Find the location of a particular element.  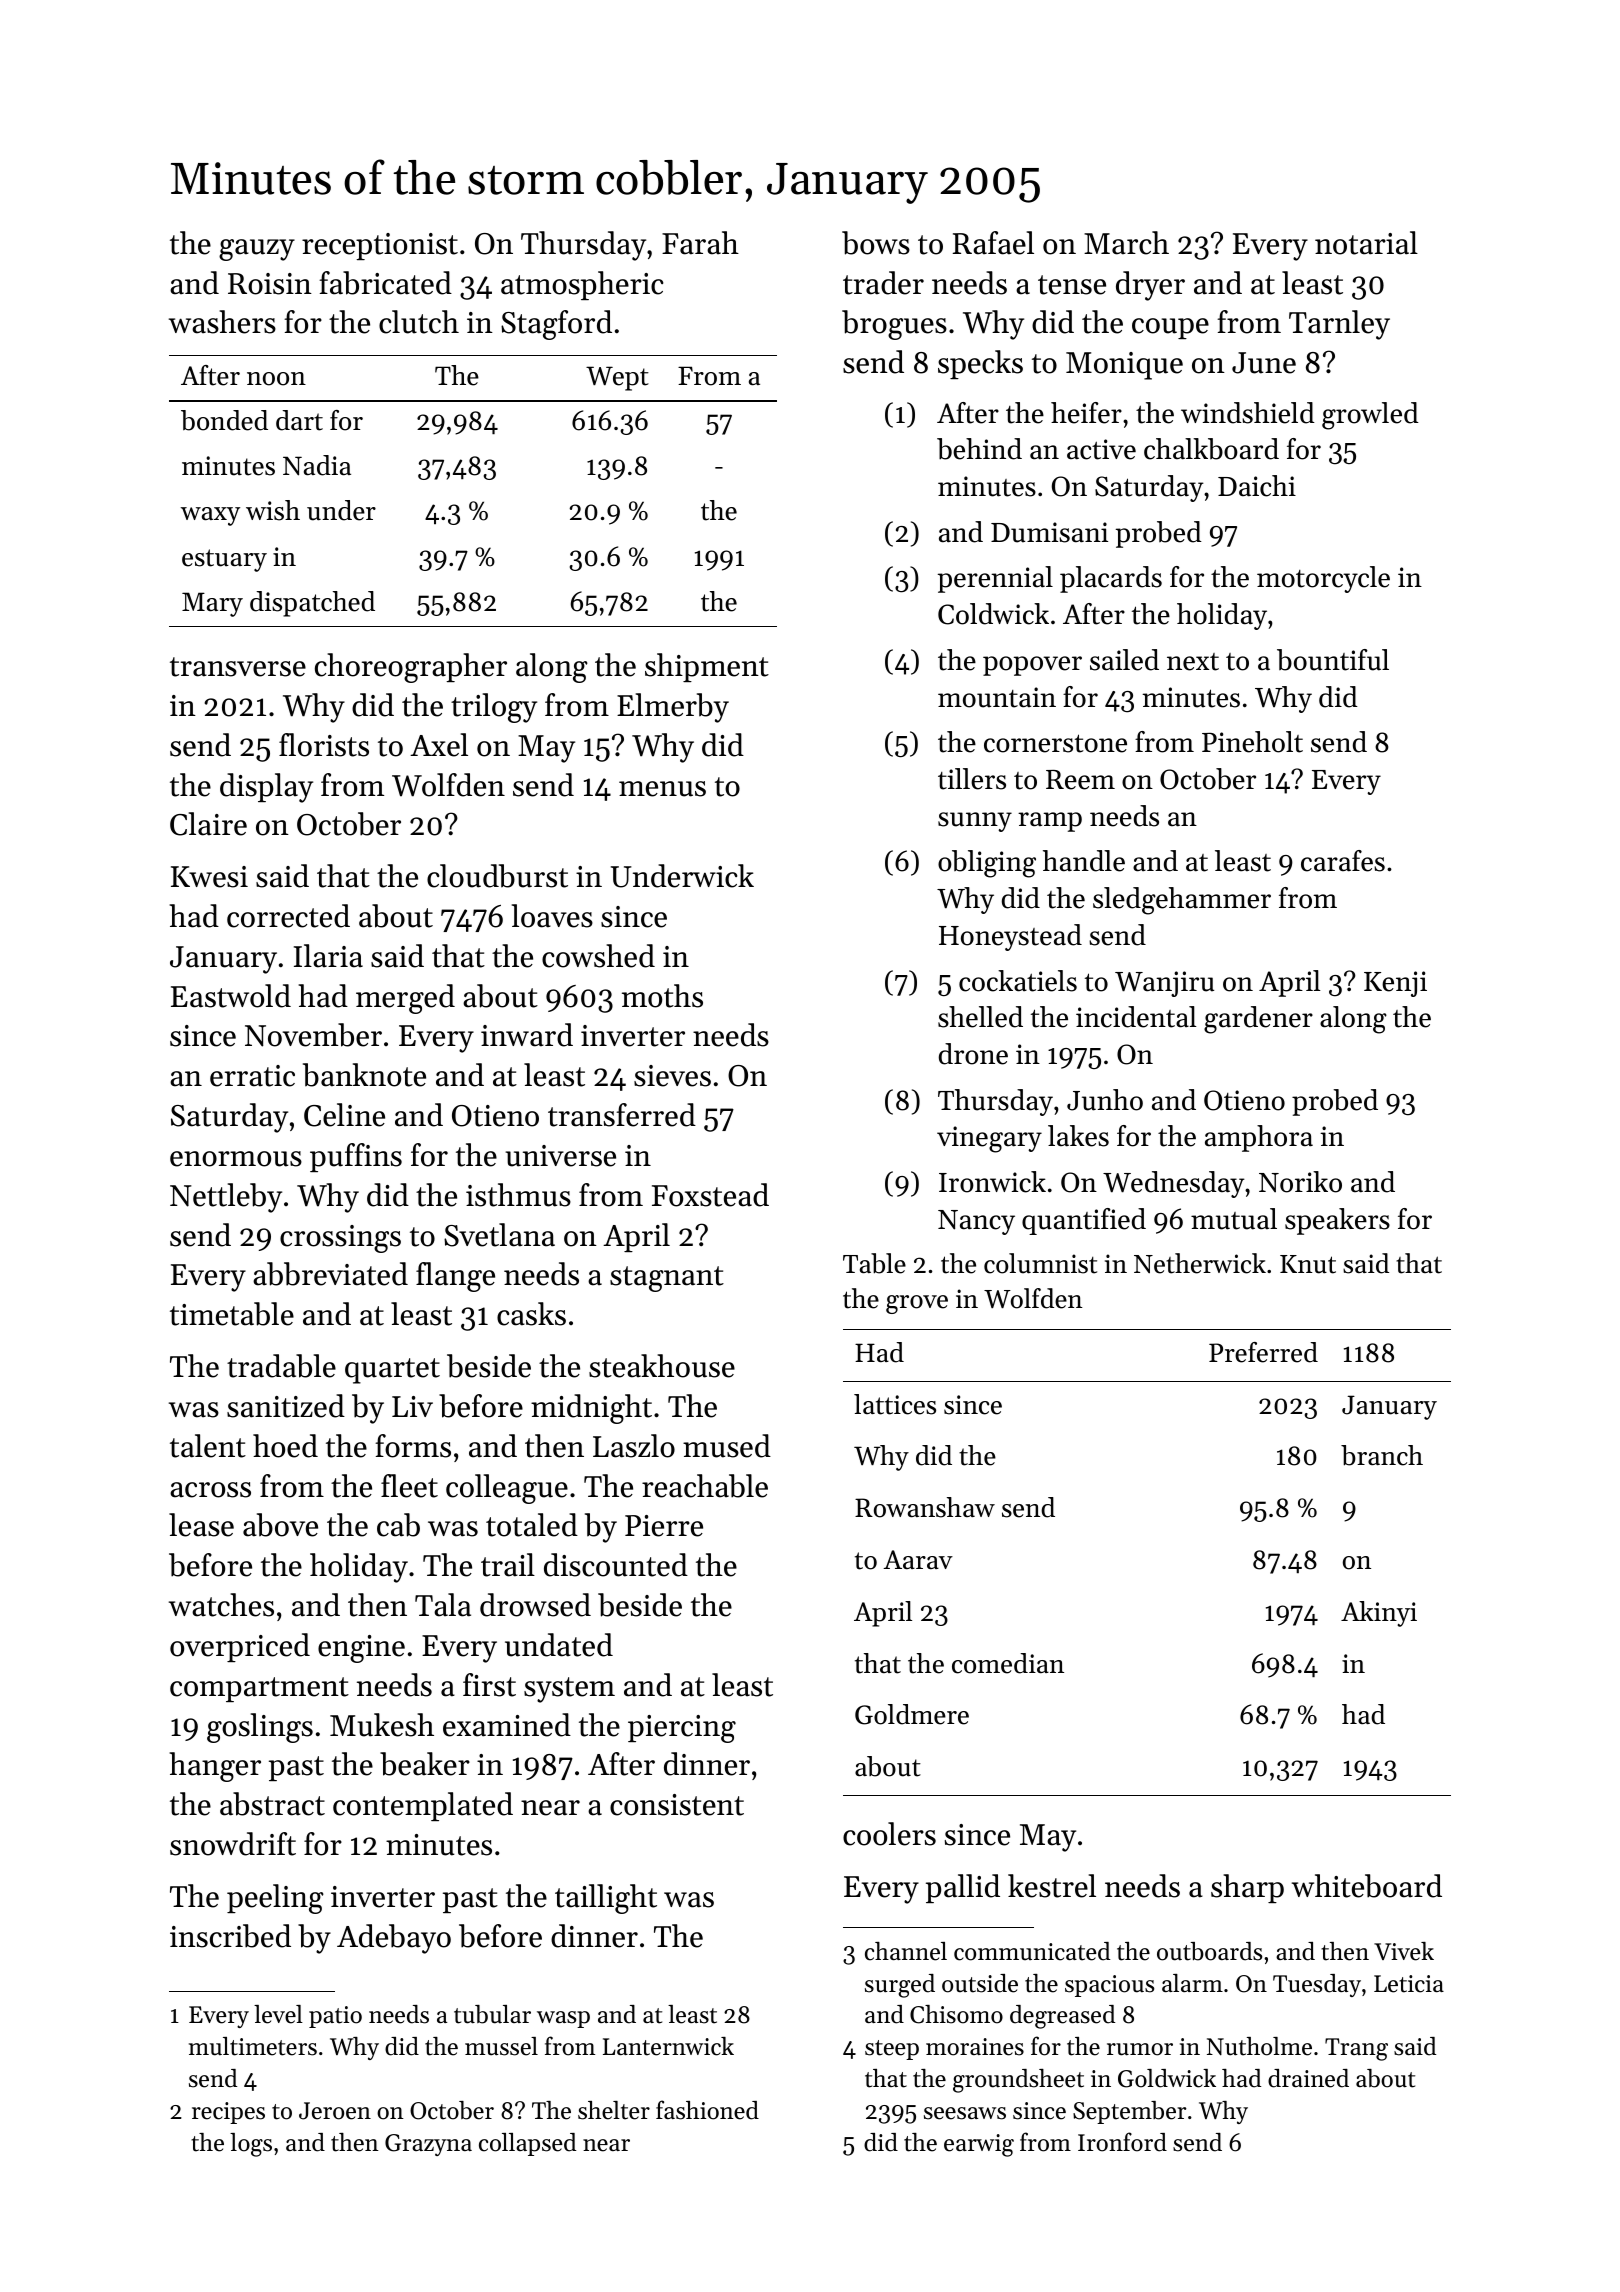

gauzy is located at coordinates (257, 250).
